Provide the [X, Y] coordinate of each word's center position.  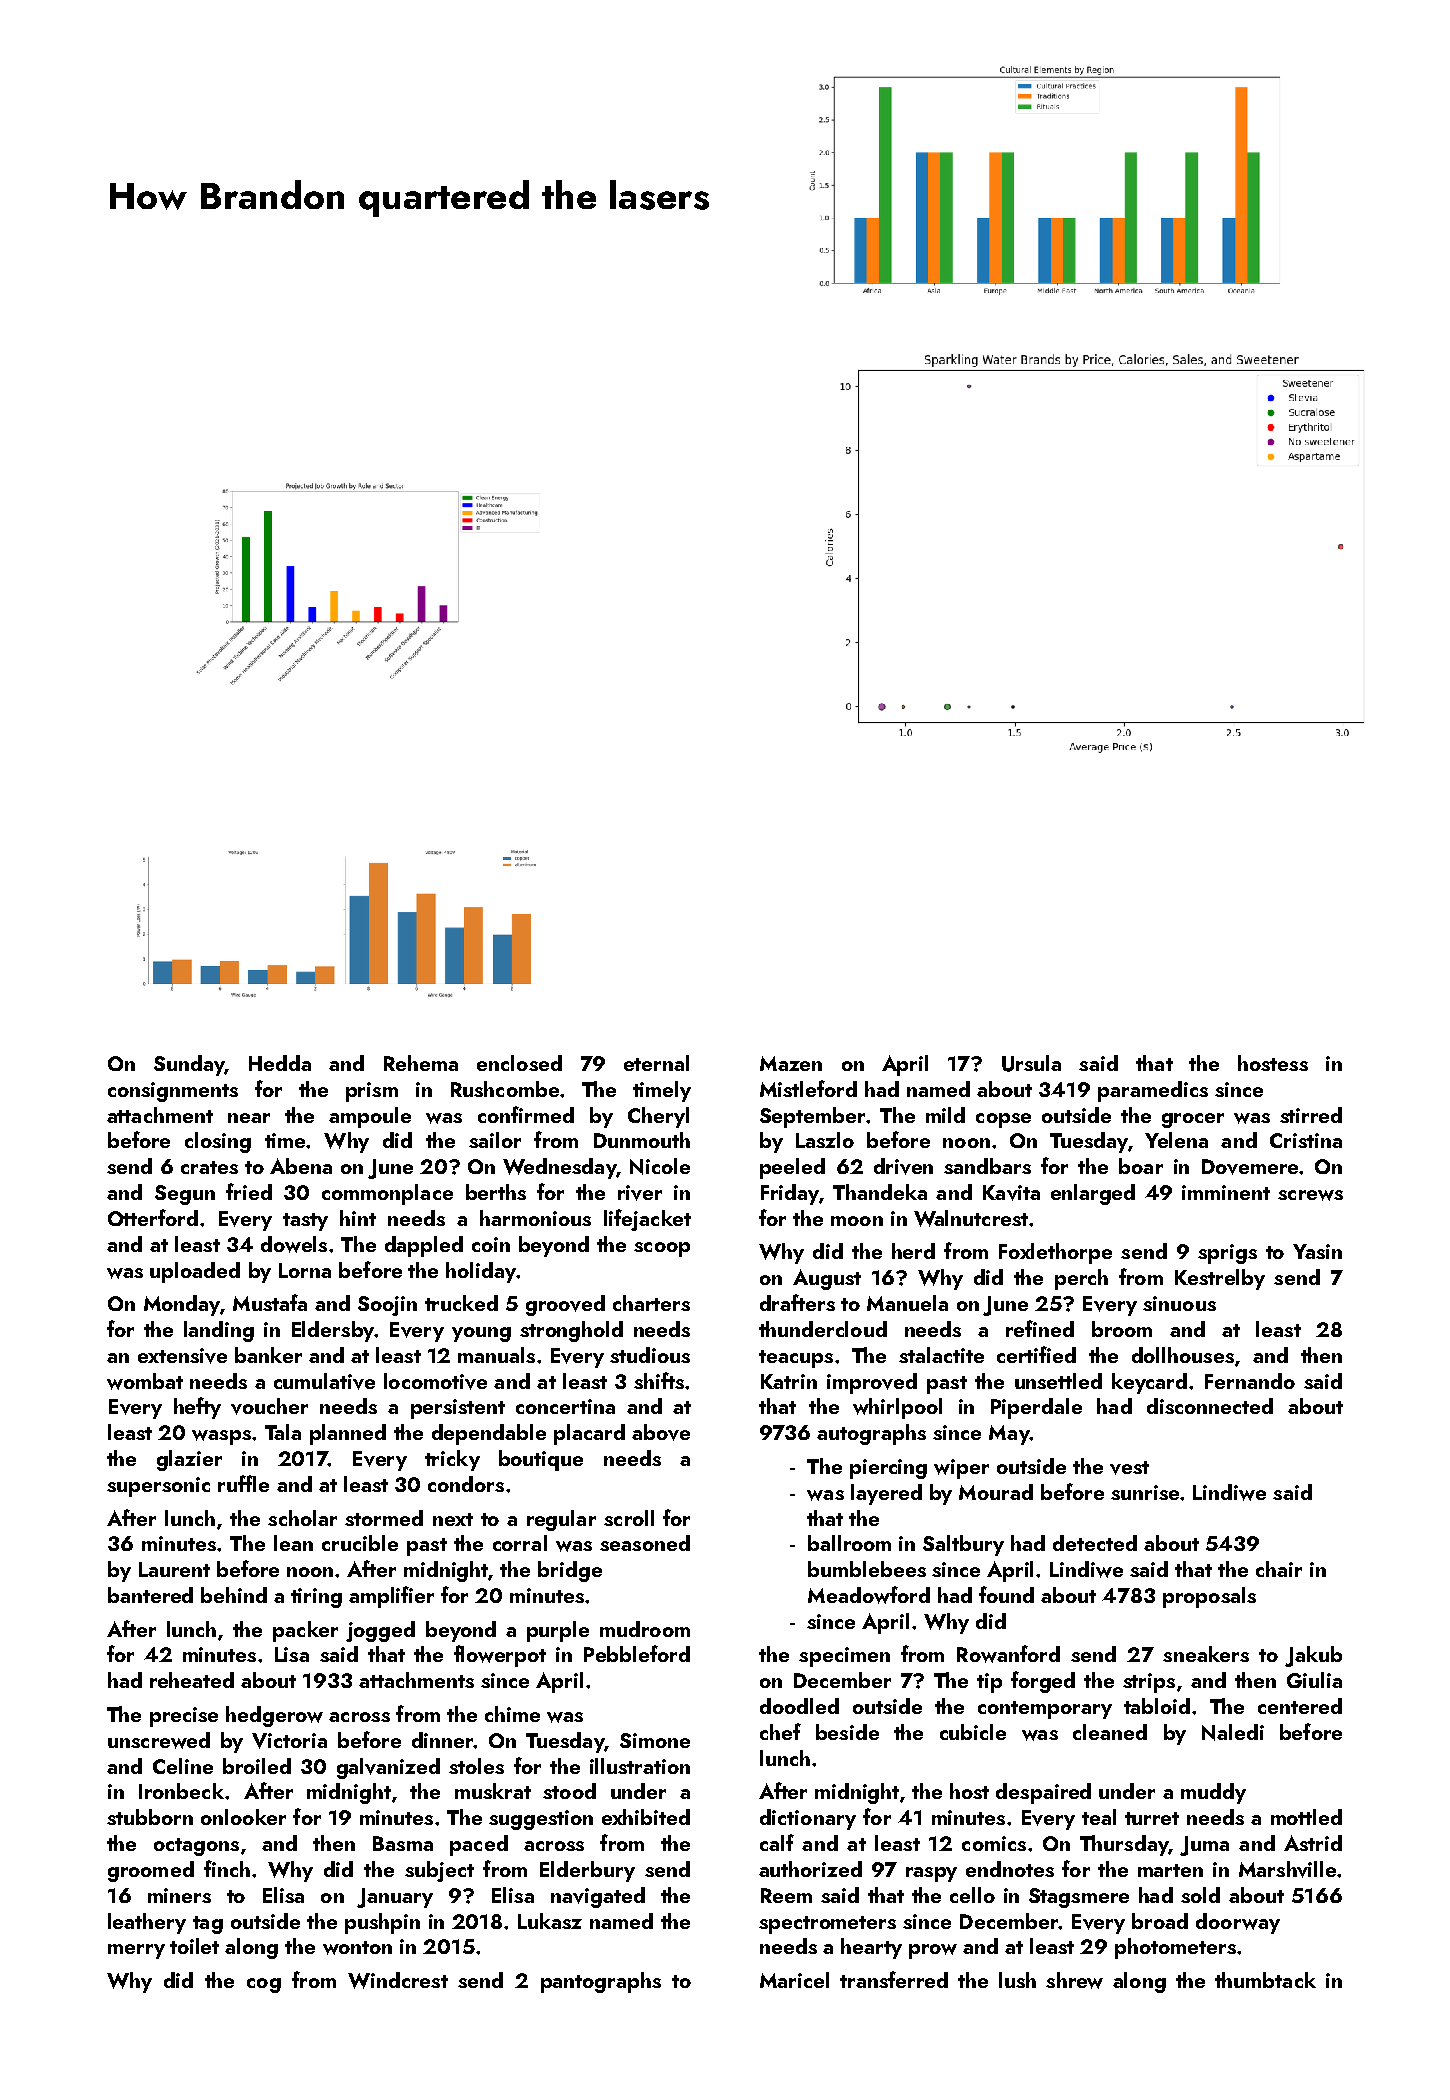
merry [136, 1951]
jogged [380, 1631]
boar [1141, 1166]
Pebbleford [637, 1653]
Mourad [996, 1492]
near [249, 1118]
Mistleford [808, 1088]
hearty [871, 1948]
